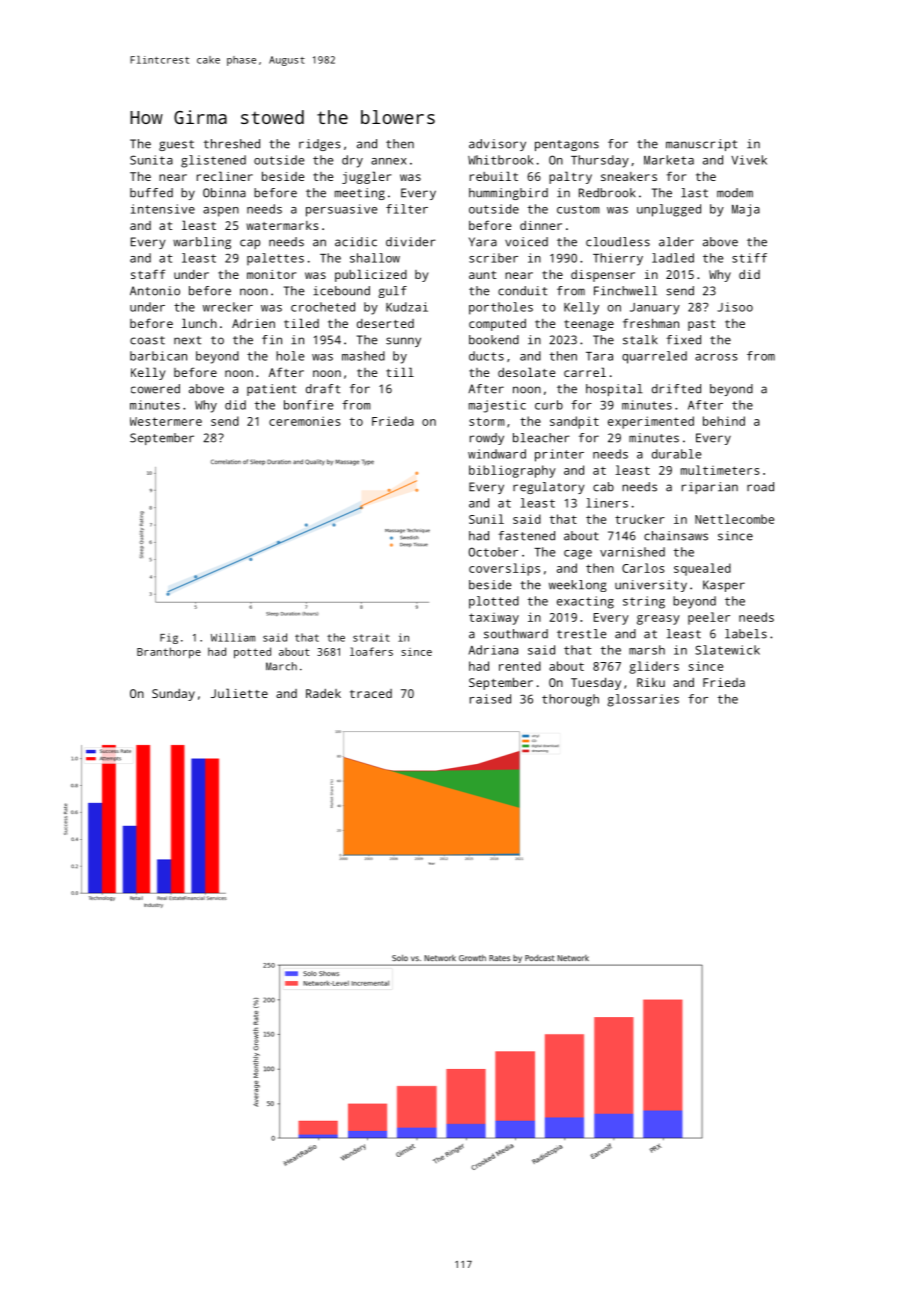 This image has height=1316, width=908. I want to click on fastened, so click(526, 536).
